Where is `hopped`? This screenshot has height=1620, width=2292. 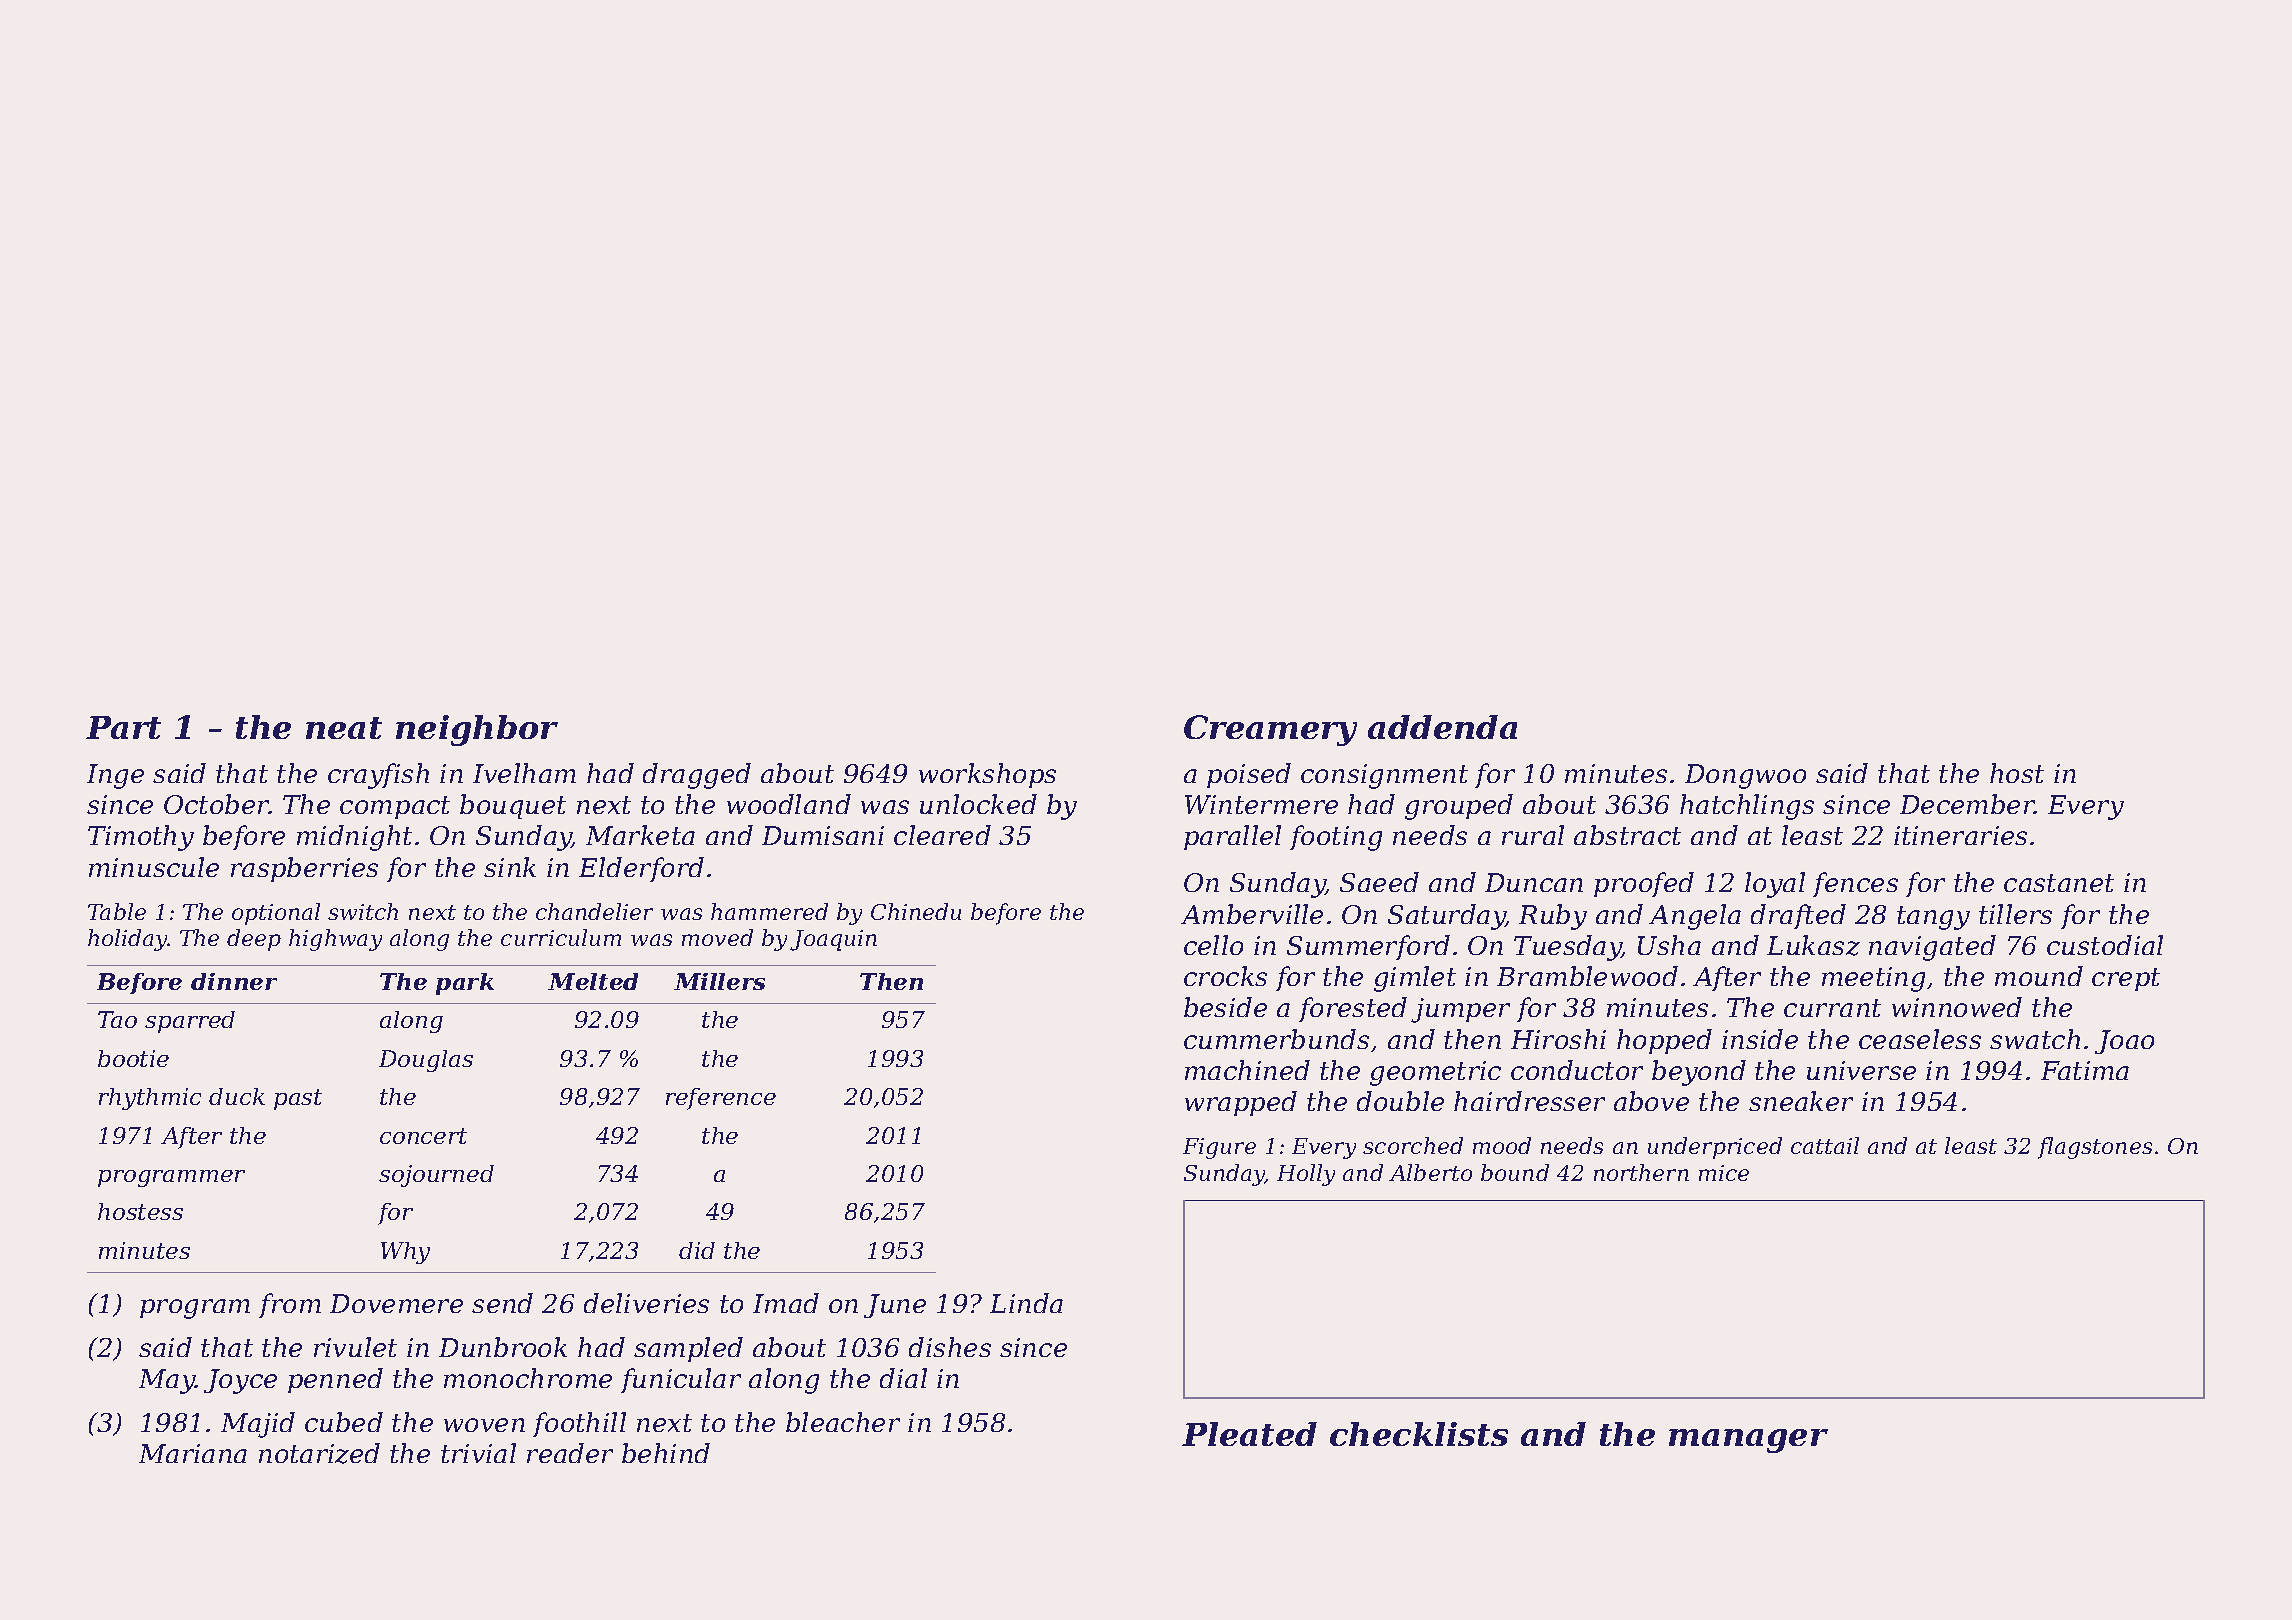
hopped is located at coordinates (1664, 1041).
